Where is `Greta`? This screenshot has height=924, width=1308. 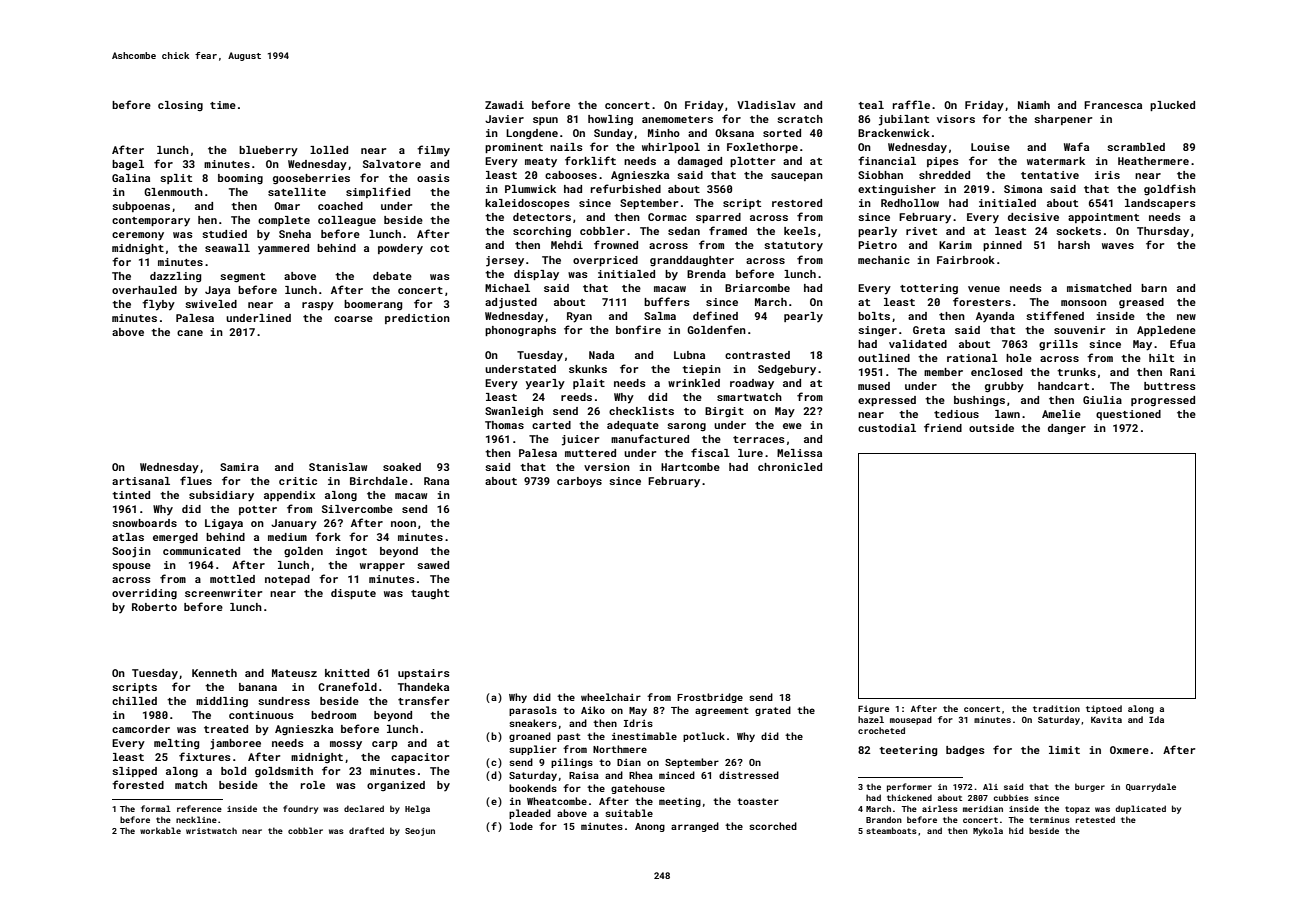 Greta is located at coordinates (929, 330).
